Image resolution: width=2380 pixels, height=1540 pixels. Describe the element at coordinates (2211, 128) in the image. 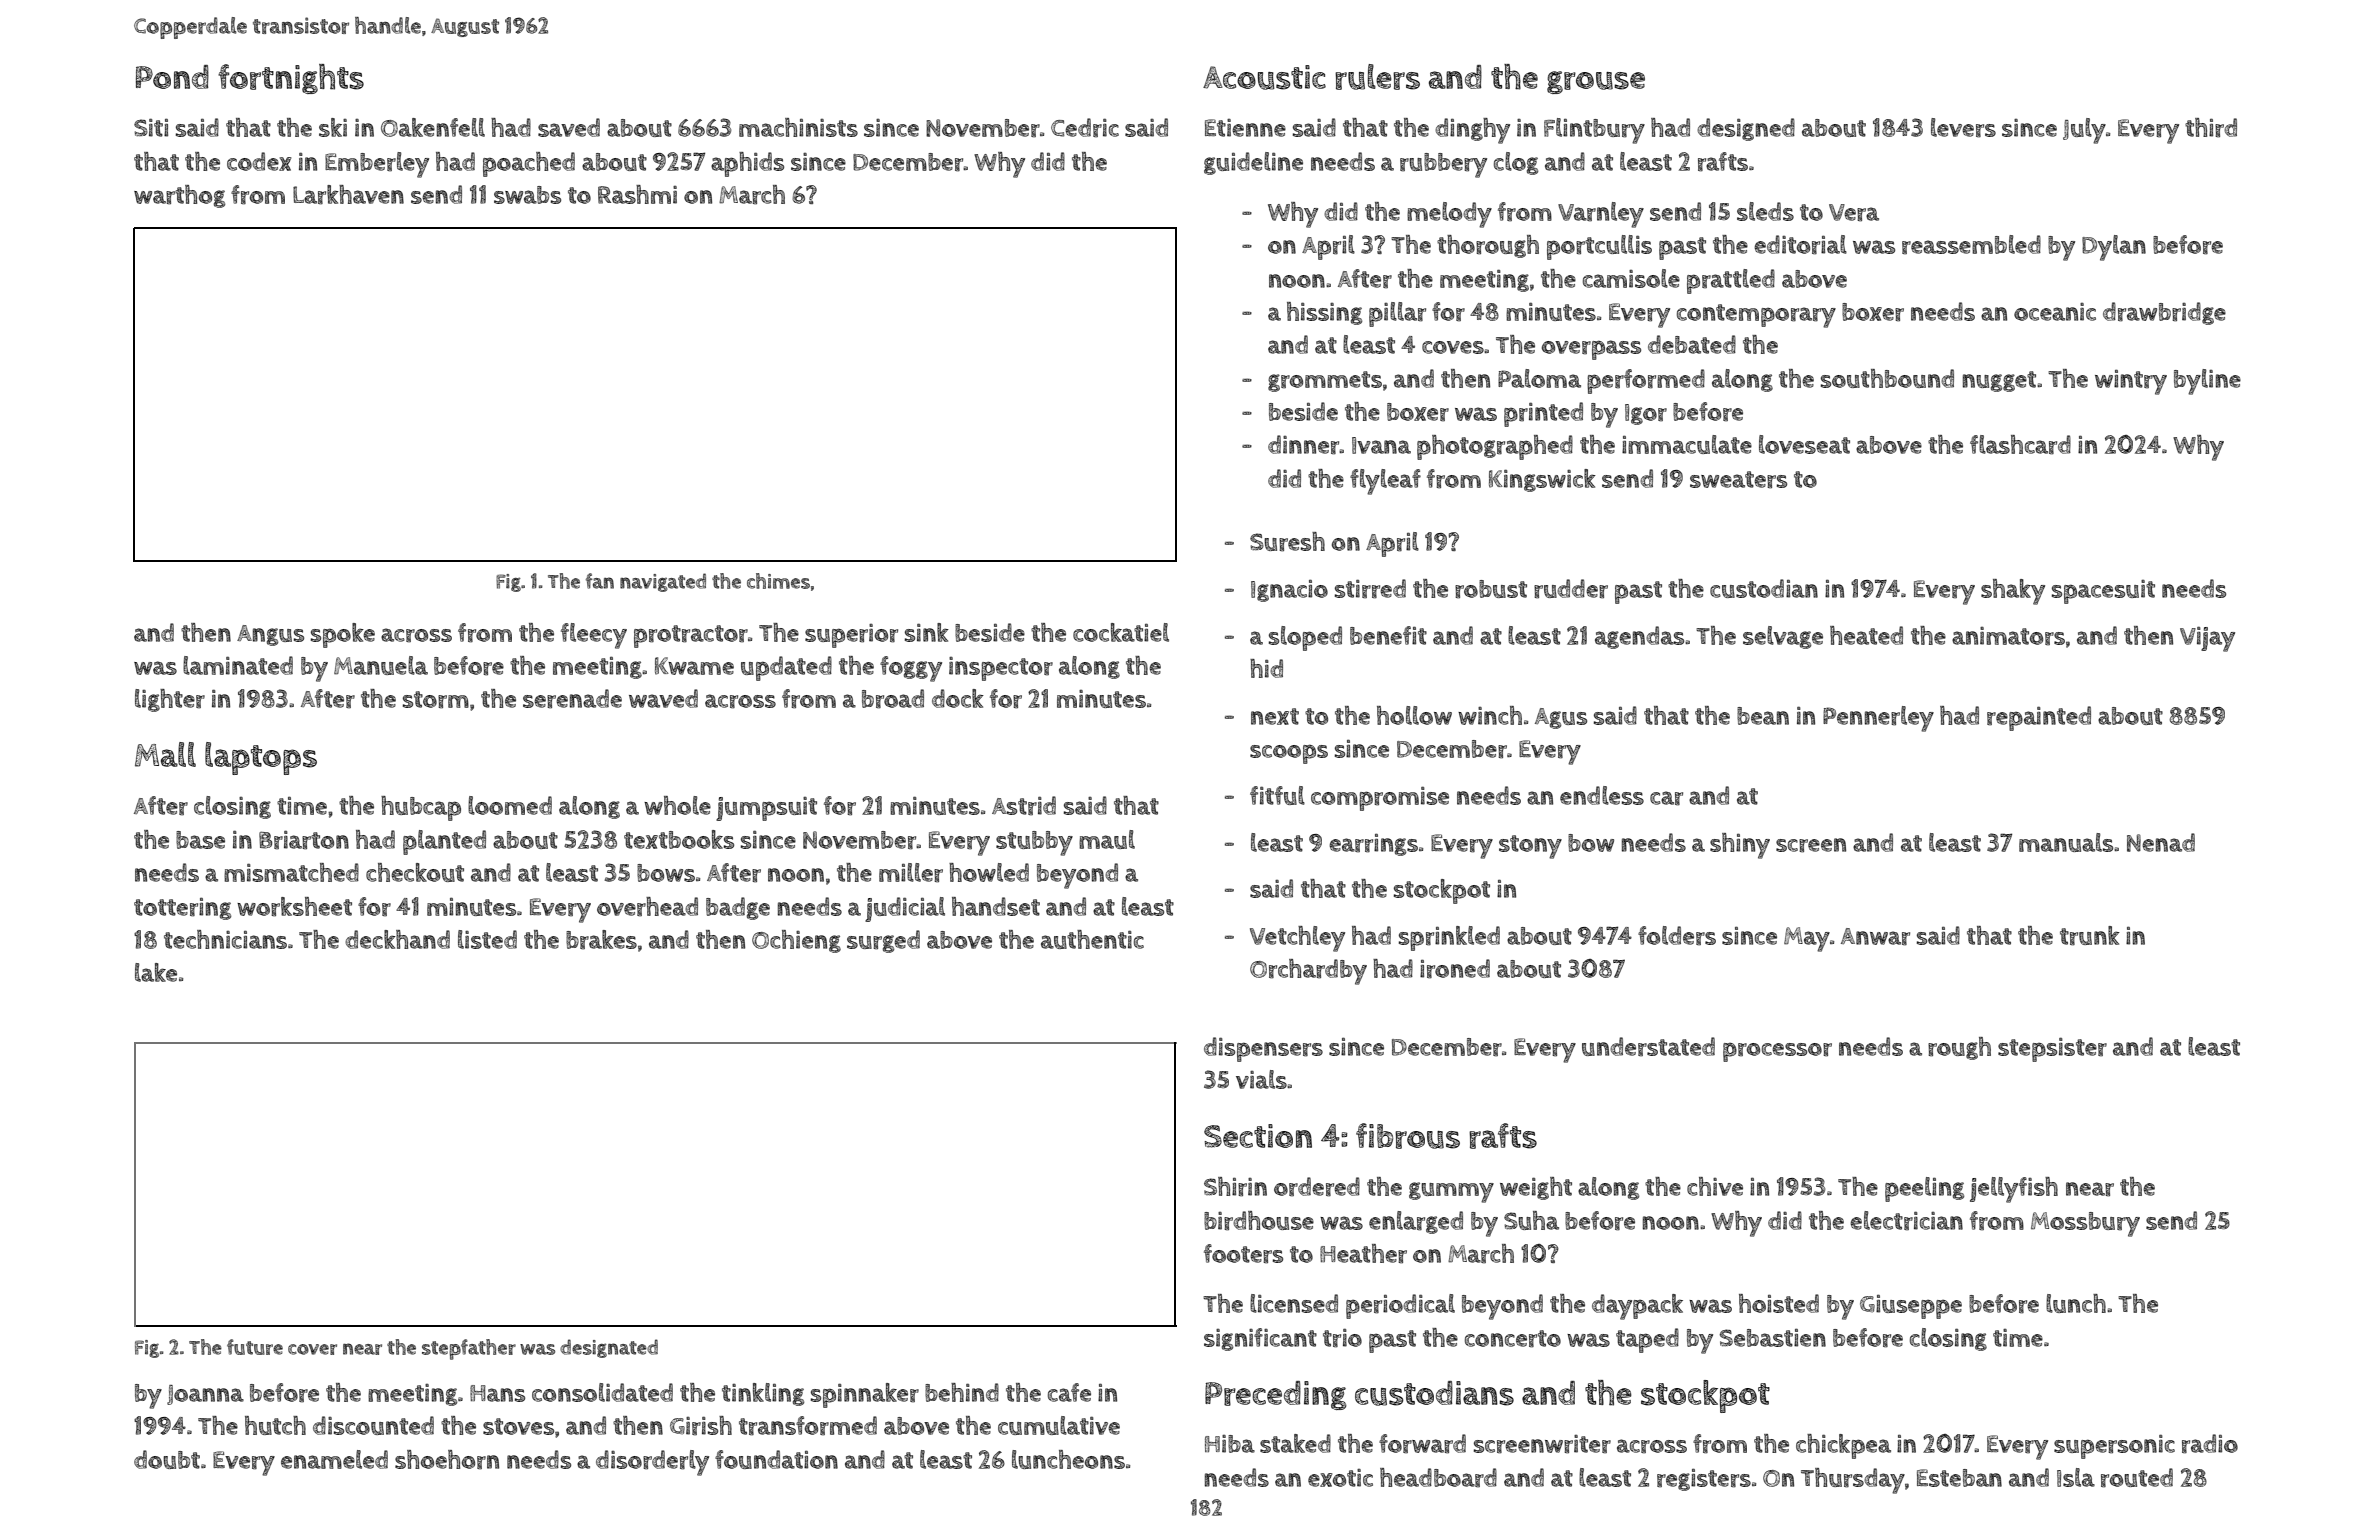

I see `third` at that location.
